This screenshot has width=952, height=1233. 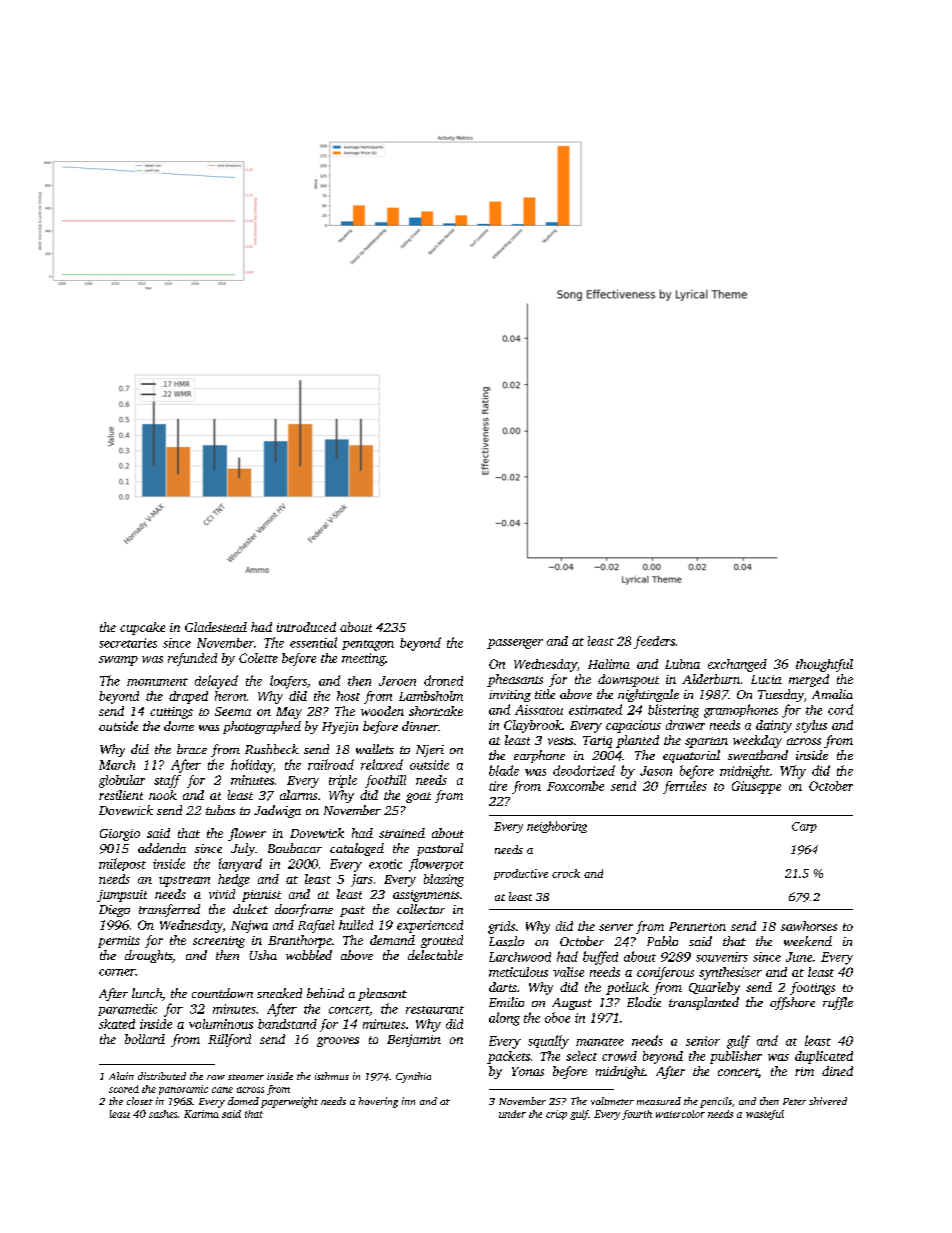 What do you see at coordinates (756, 787) in the screenshot?
I see `Giuseppe` at bounding box center [756, 787].
